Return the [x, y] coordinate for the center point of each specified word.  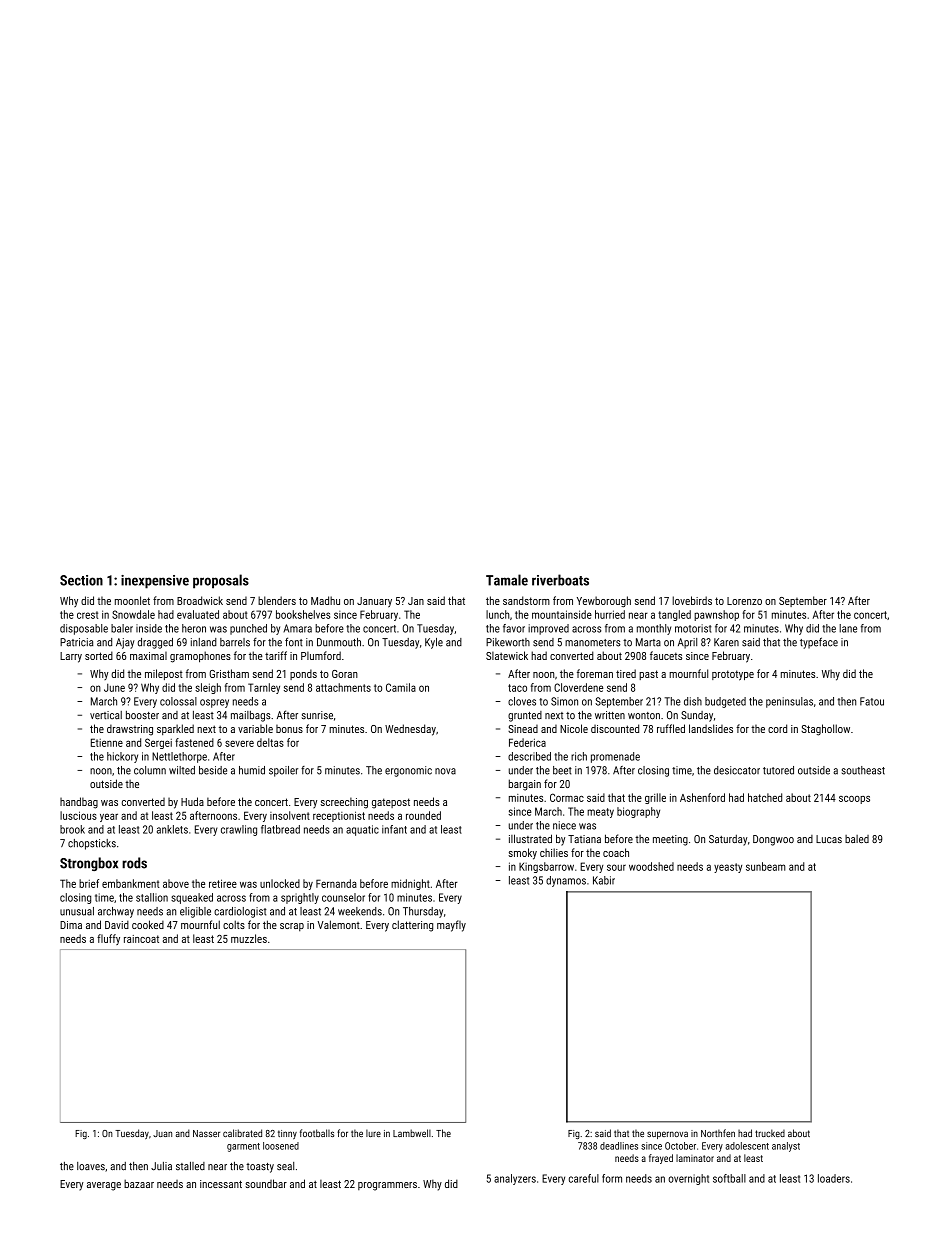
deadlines [619, 1146]
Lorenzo [744, 601]
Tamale [507, 580]
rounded [423, 815]
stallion [152, 897]
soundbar [266, 1183]
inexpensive [155, 582]
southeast [863, 770]
